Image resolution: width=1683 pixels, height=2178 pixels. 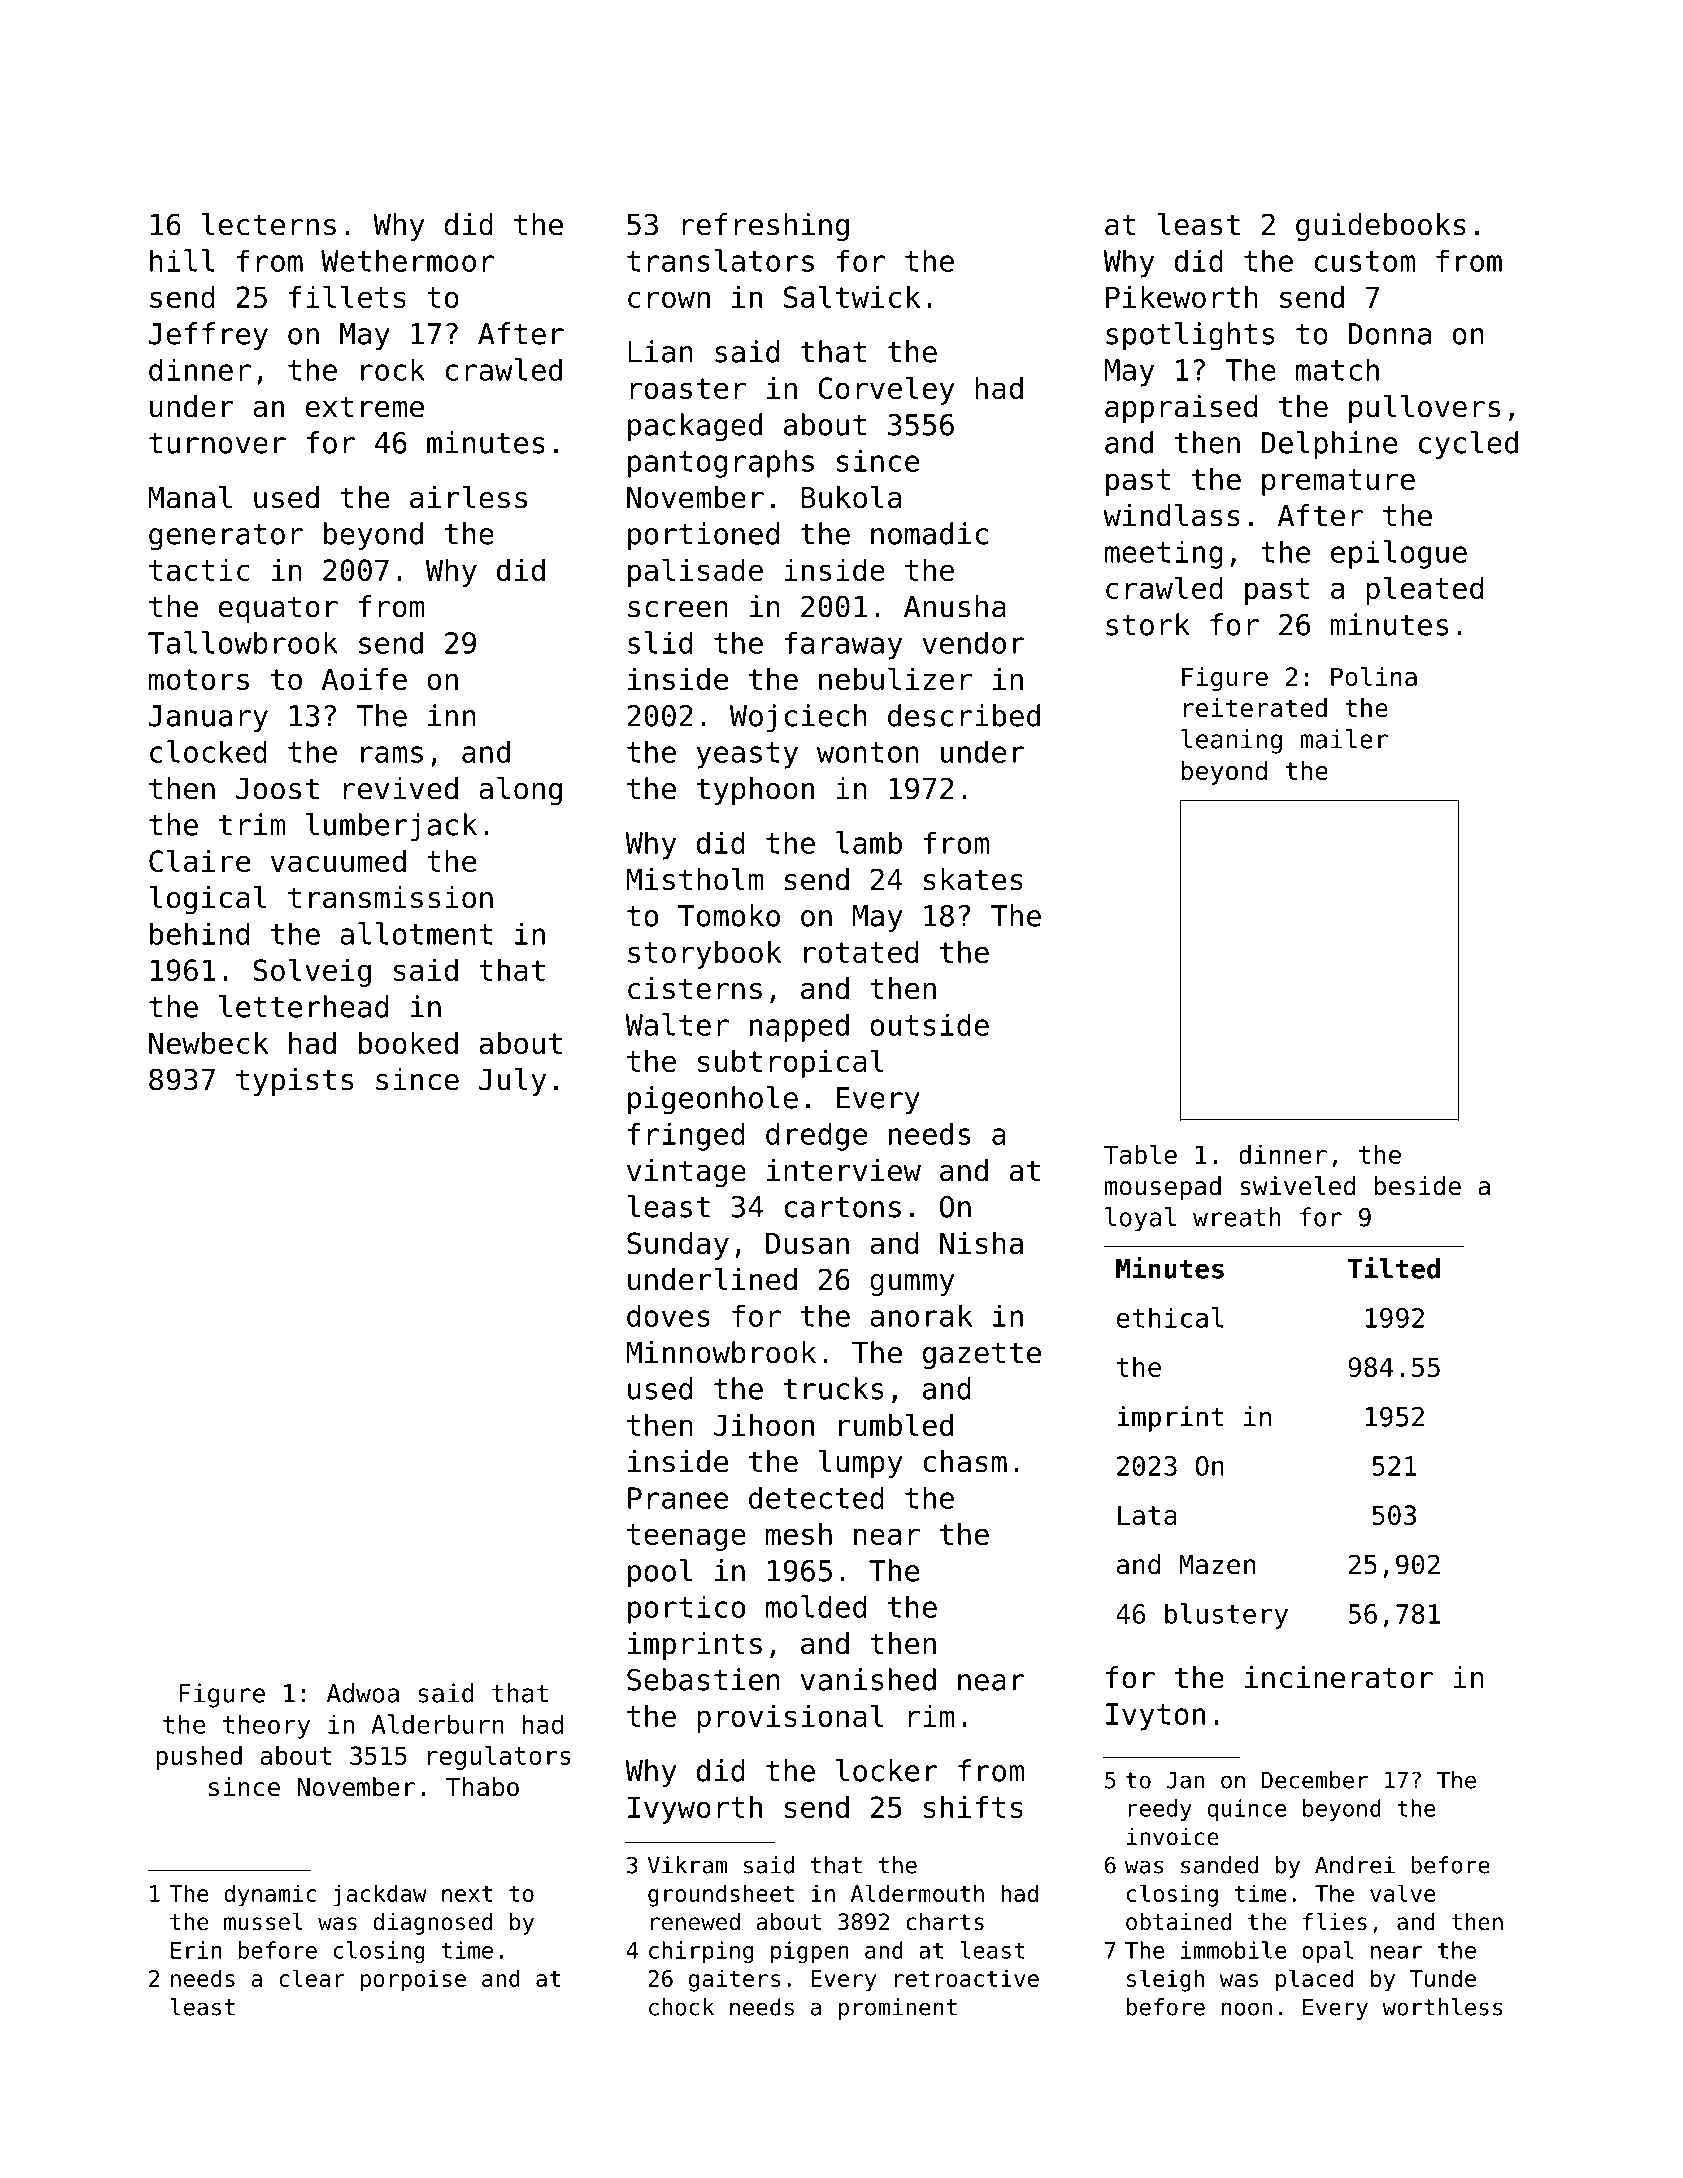 I want to click on dynamic, so click(x=270, y=1895).
